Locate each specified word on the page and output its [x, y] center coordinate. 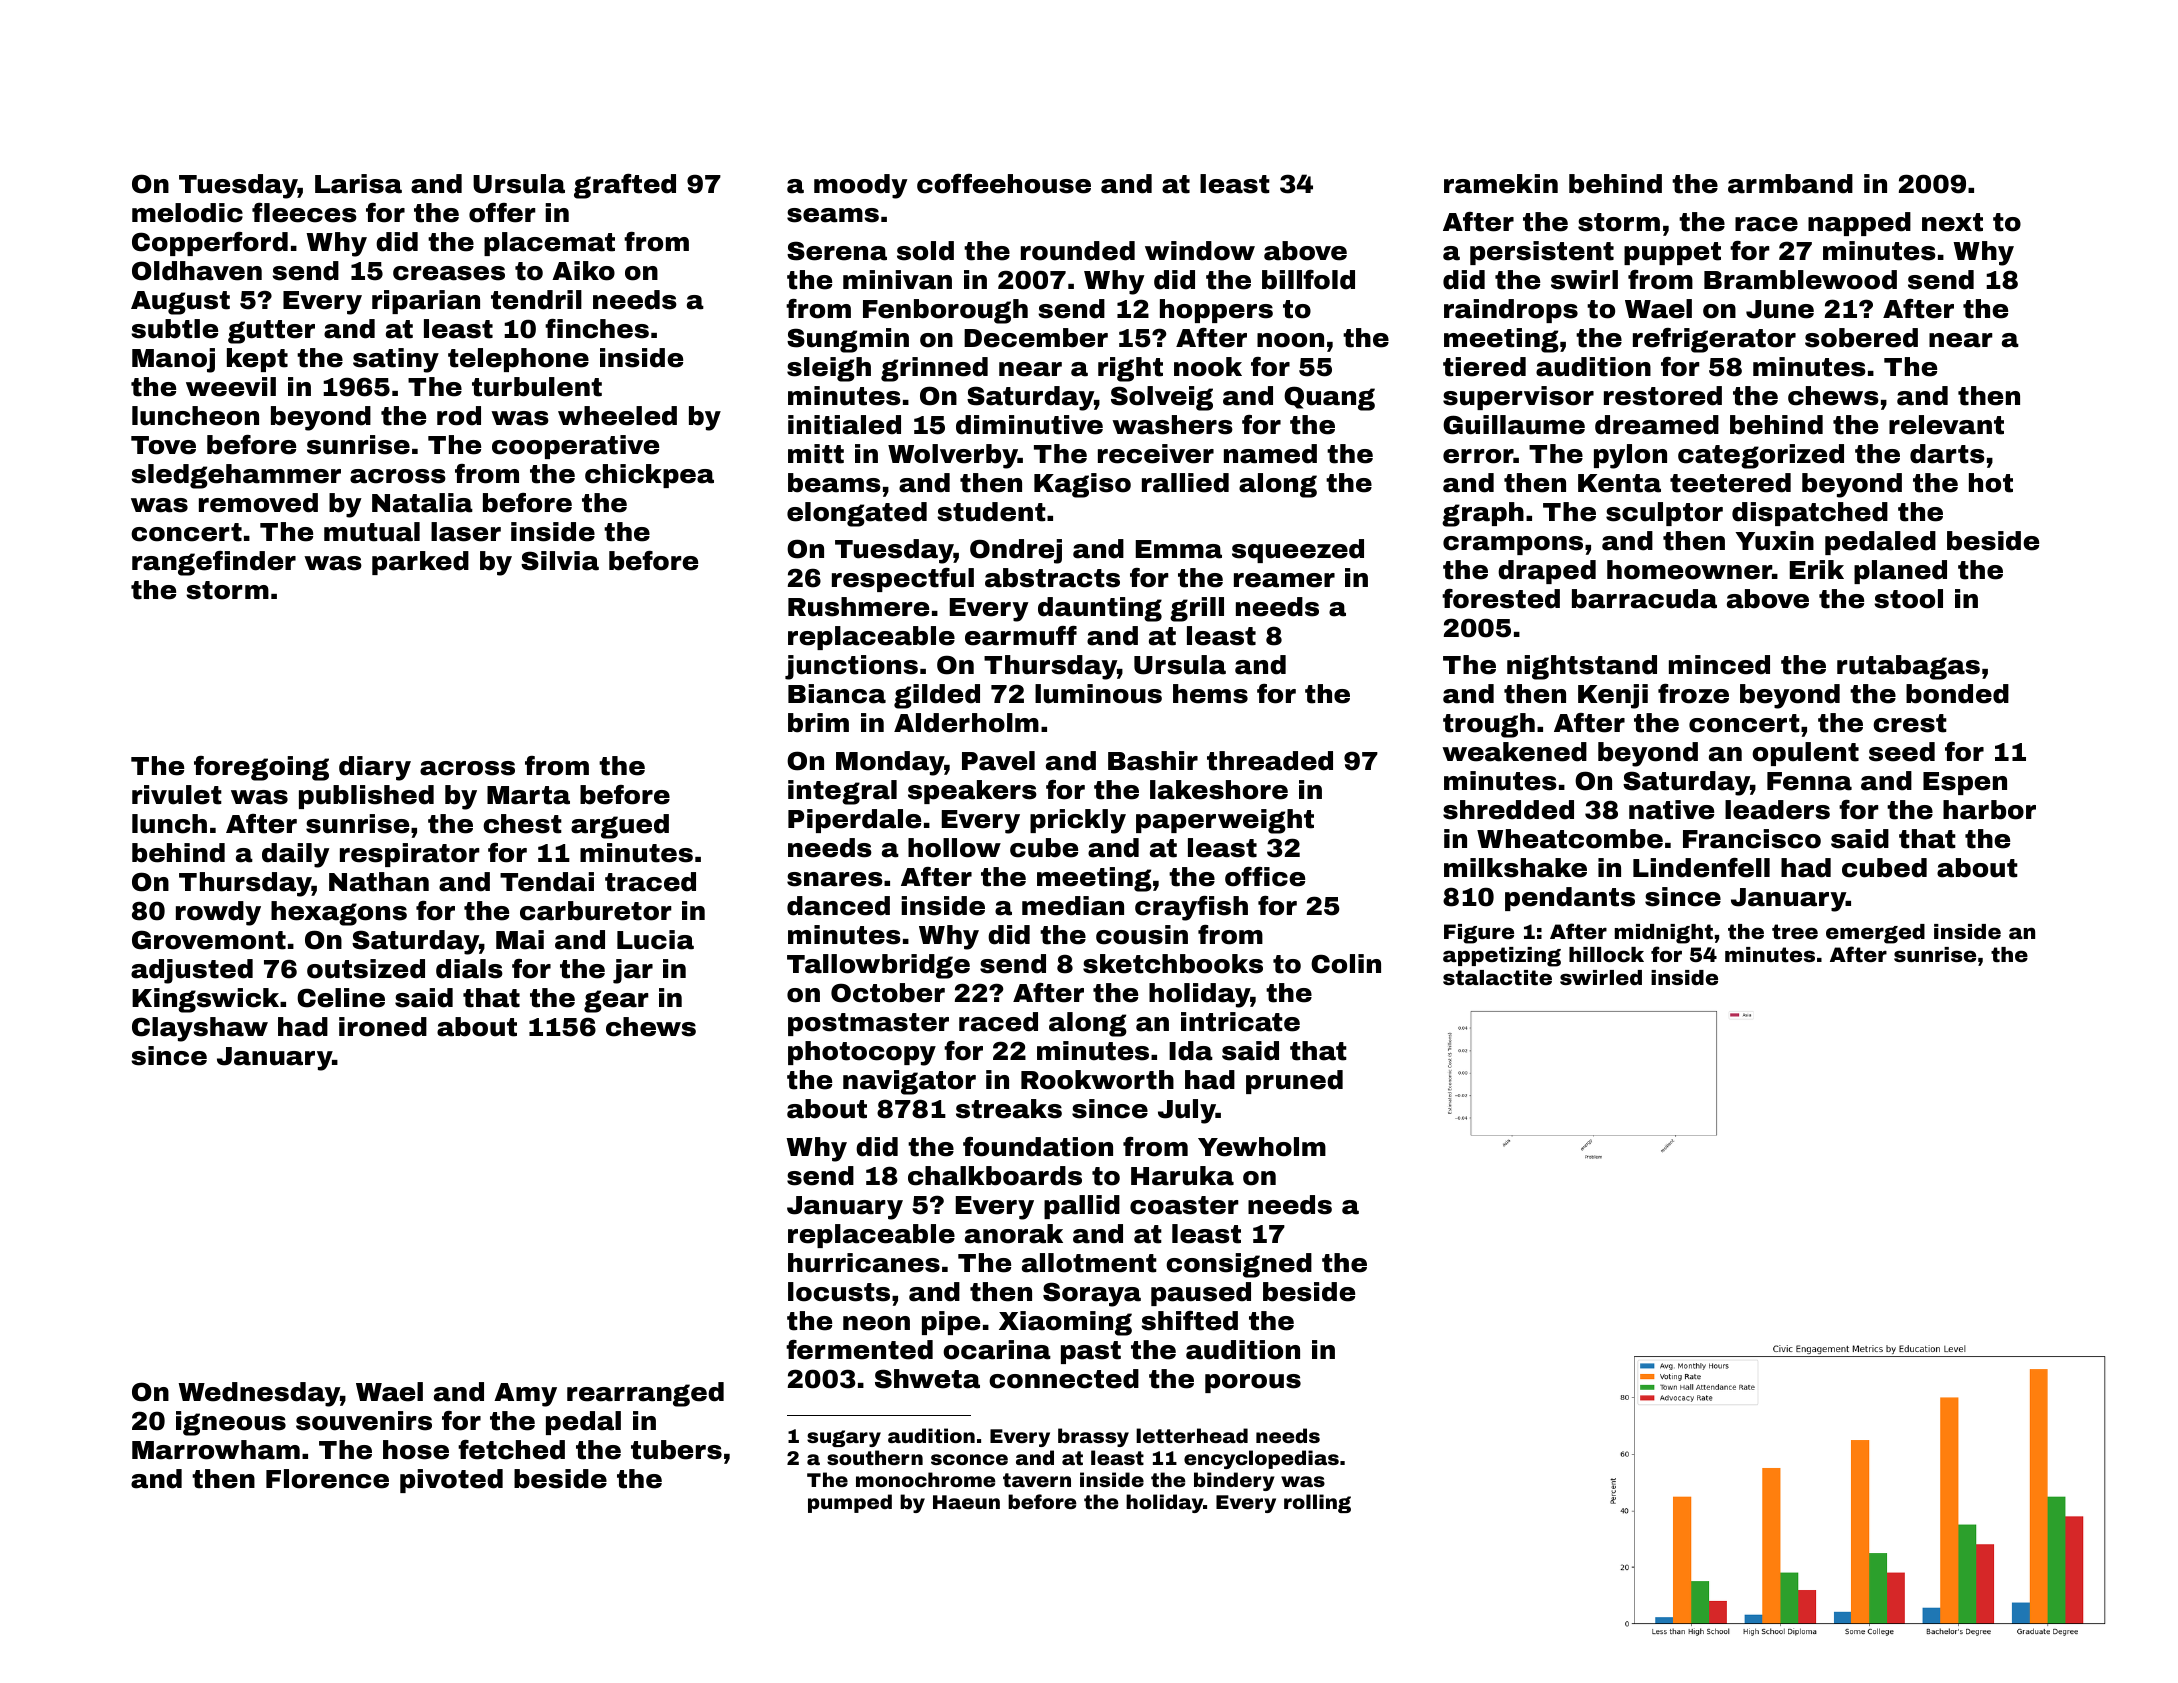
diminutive [1029, 425]
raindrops [1511, 311]
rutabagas [1908, 667]
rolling [1317, 1503]
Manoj [173, 360]
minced [1719, 665]
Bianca [837, 694]
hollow [954, 848]
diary [375, 768]
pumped [850, 1503]
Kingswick [205, 1000]
